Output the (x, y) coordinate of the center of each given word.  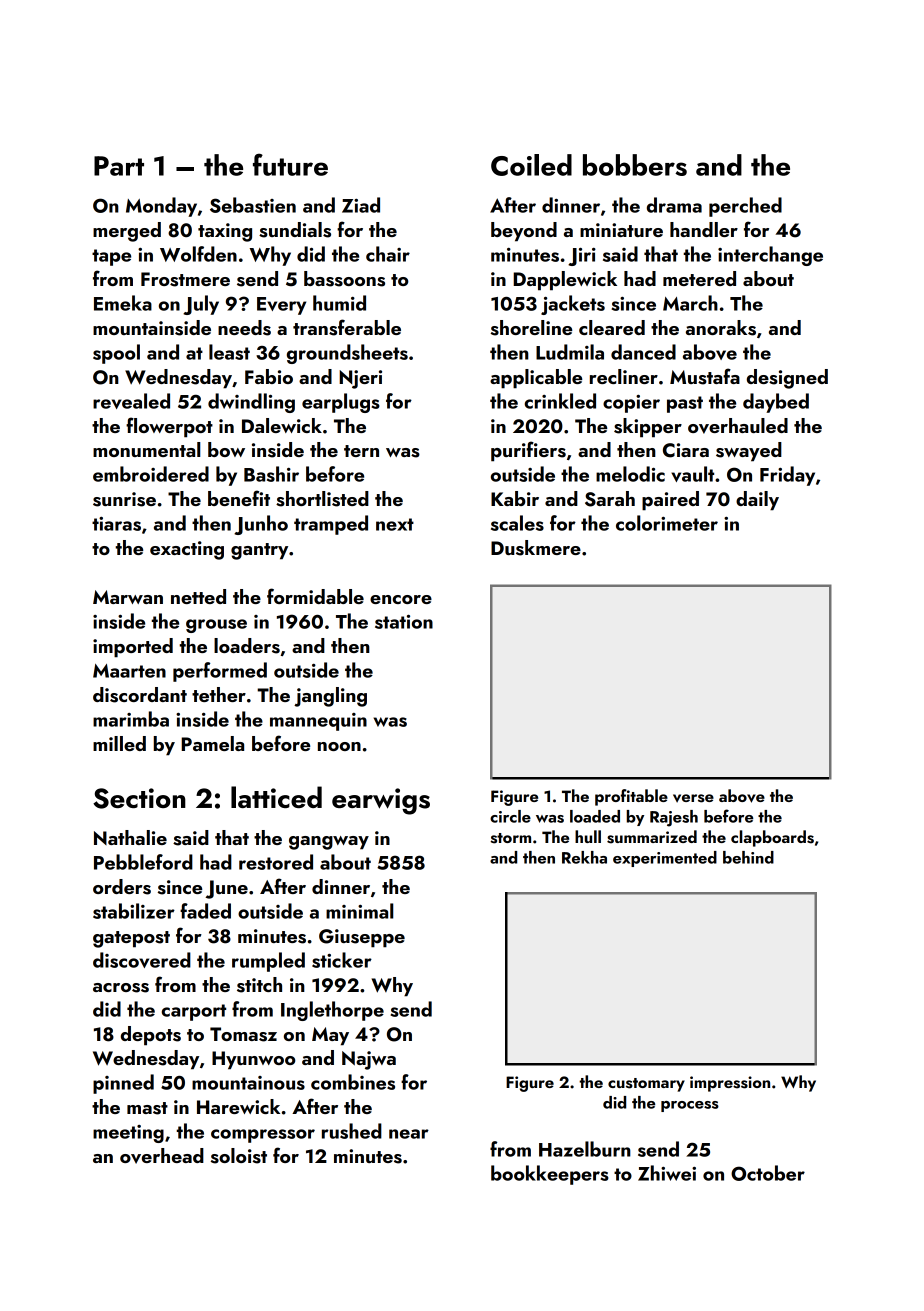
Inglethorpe (332, 1011)
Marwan (128, 597)
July (201, 305)
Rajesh (674, 818)
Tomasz (243, 1034)
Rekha (584, 857)
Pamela (212, 743)
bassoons (344, 279)
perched (745, 207)
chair (388, 254)
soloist (239, 1156)
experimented (665, 859)
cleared (612, 327)
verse (693, 798)
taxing (225, 232)
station (404, 622)
